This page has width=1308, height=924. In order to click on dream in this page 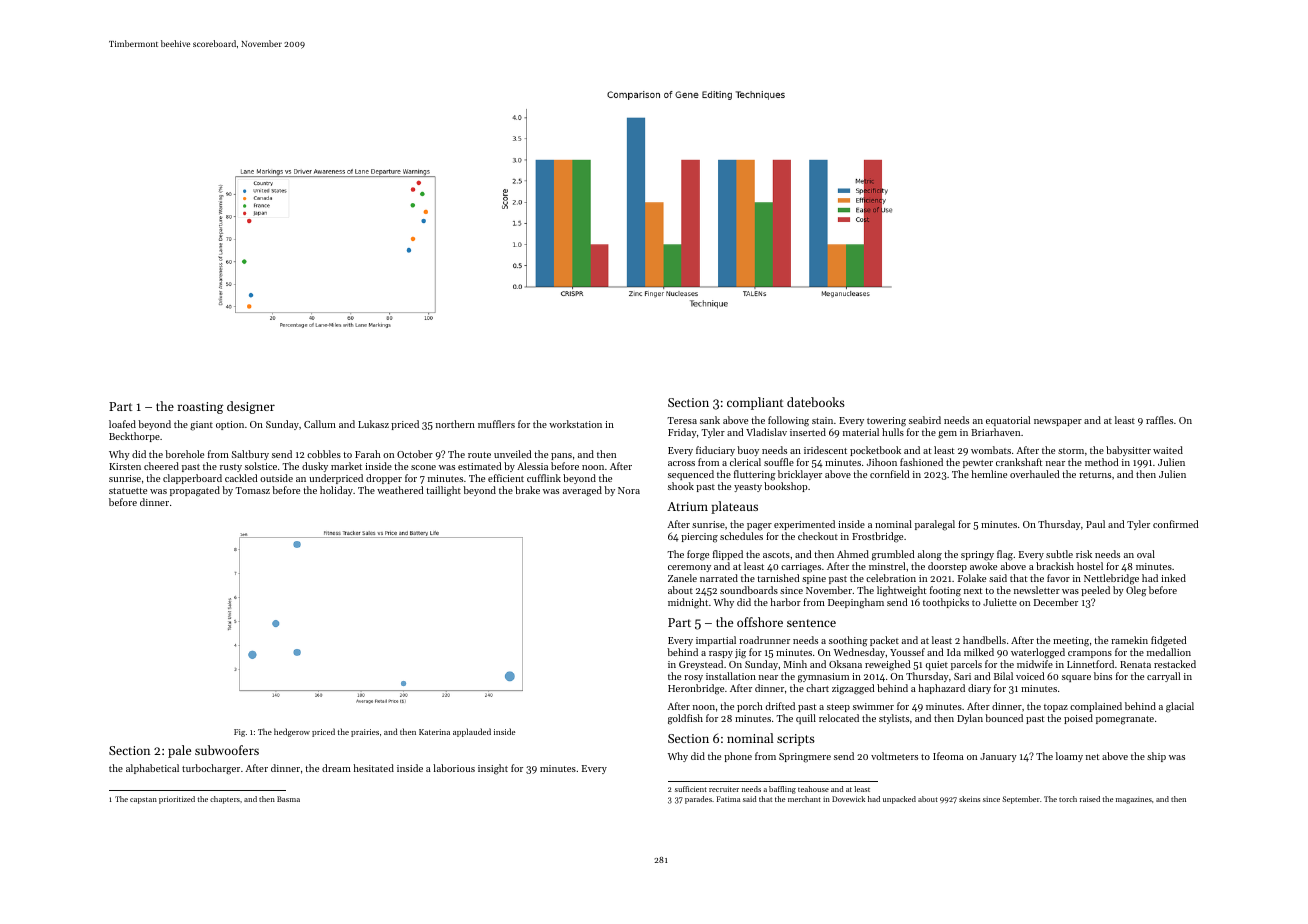, I will do `click(336, 768)`.
